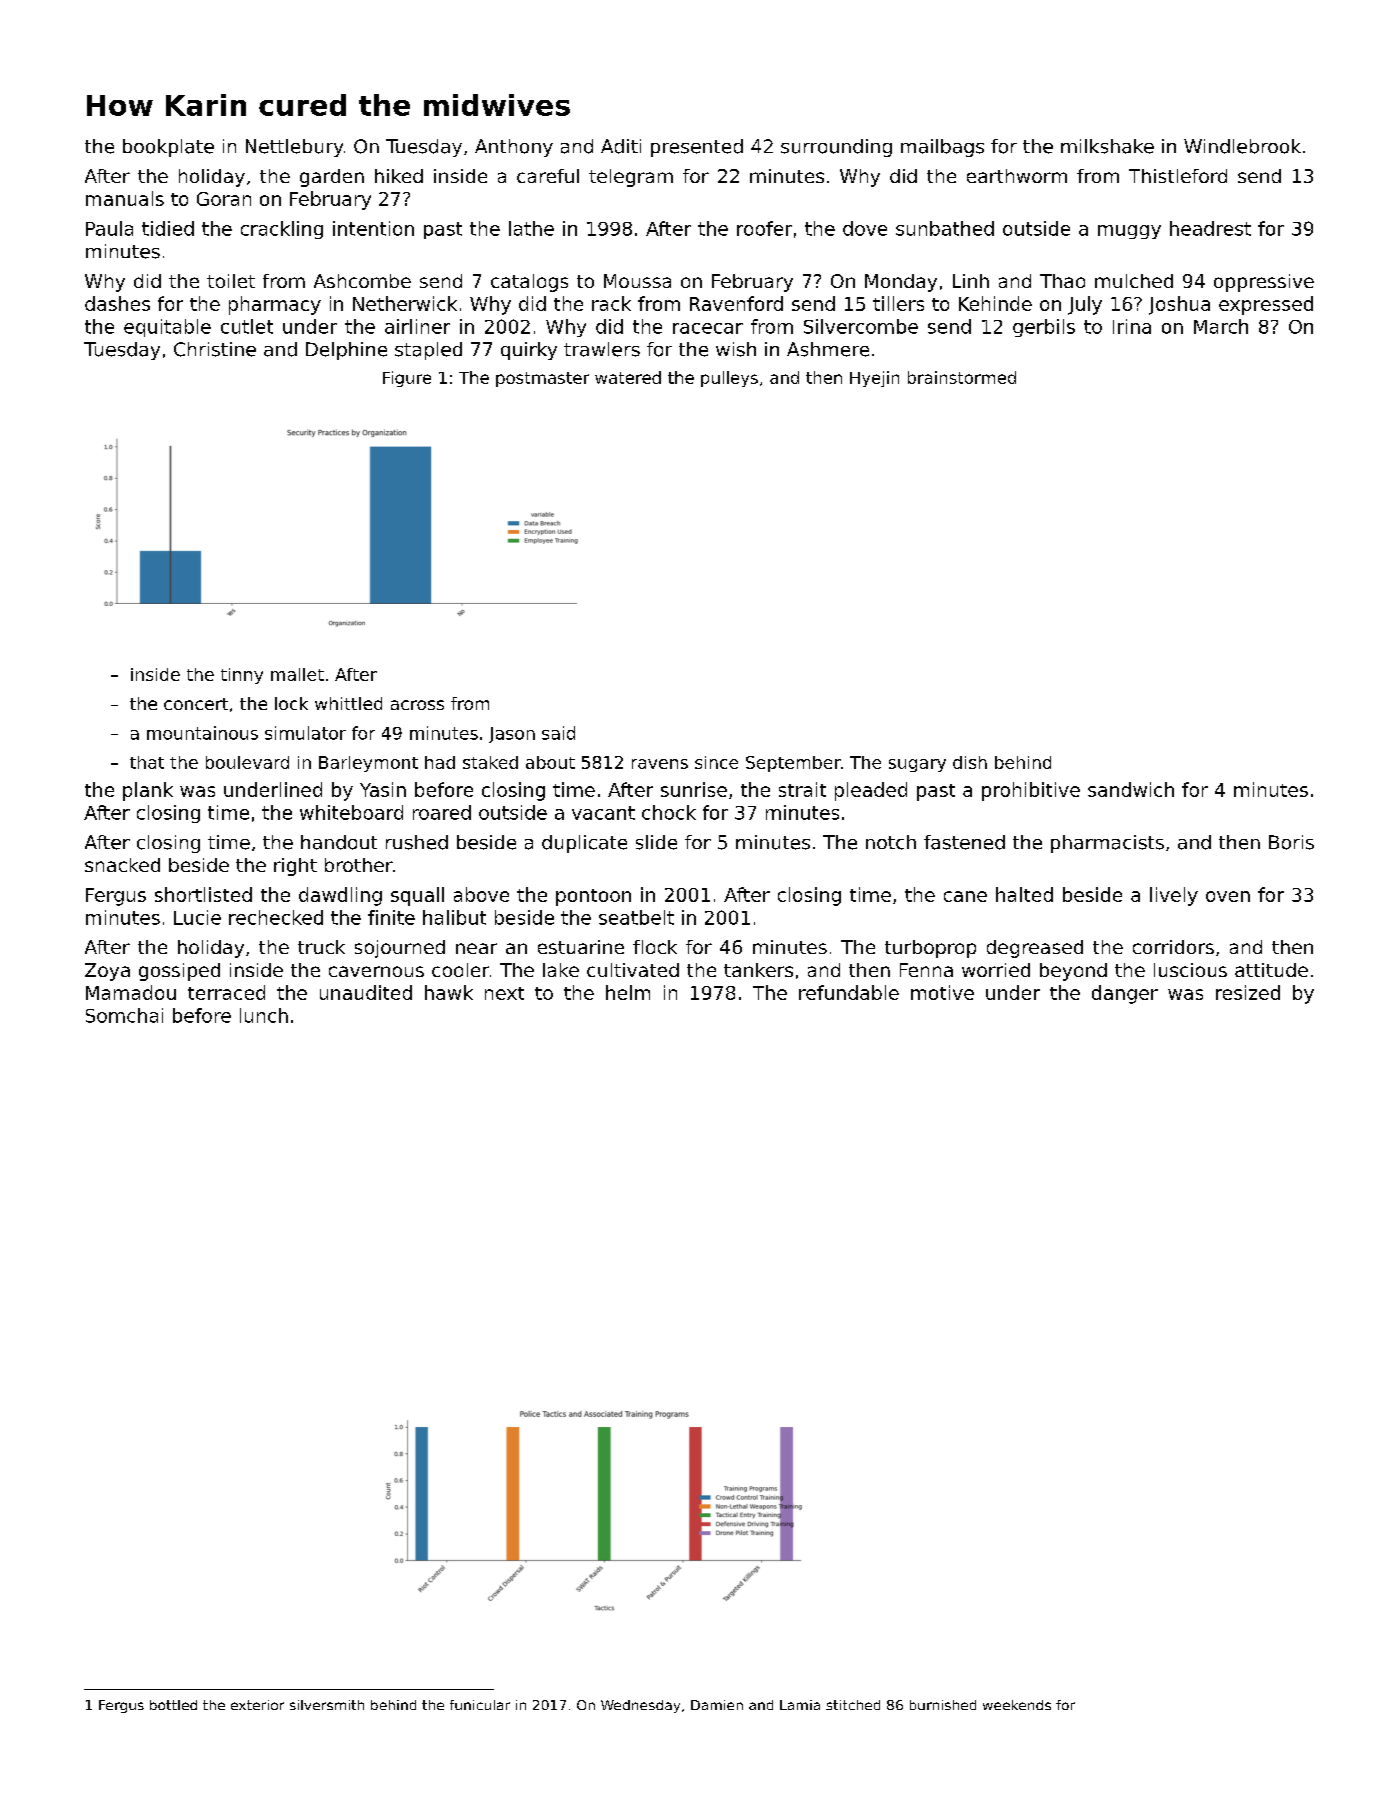 This screenshot has height=1810, width=1399. What do you see at coordinates (346, 351) in the screenshot?
I see `Delphine` at bounding box center [346, 351].
